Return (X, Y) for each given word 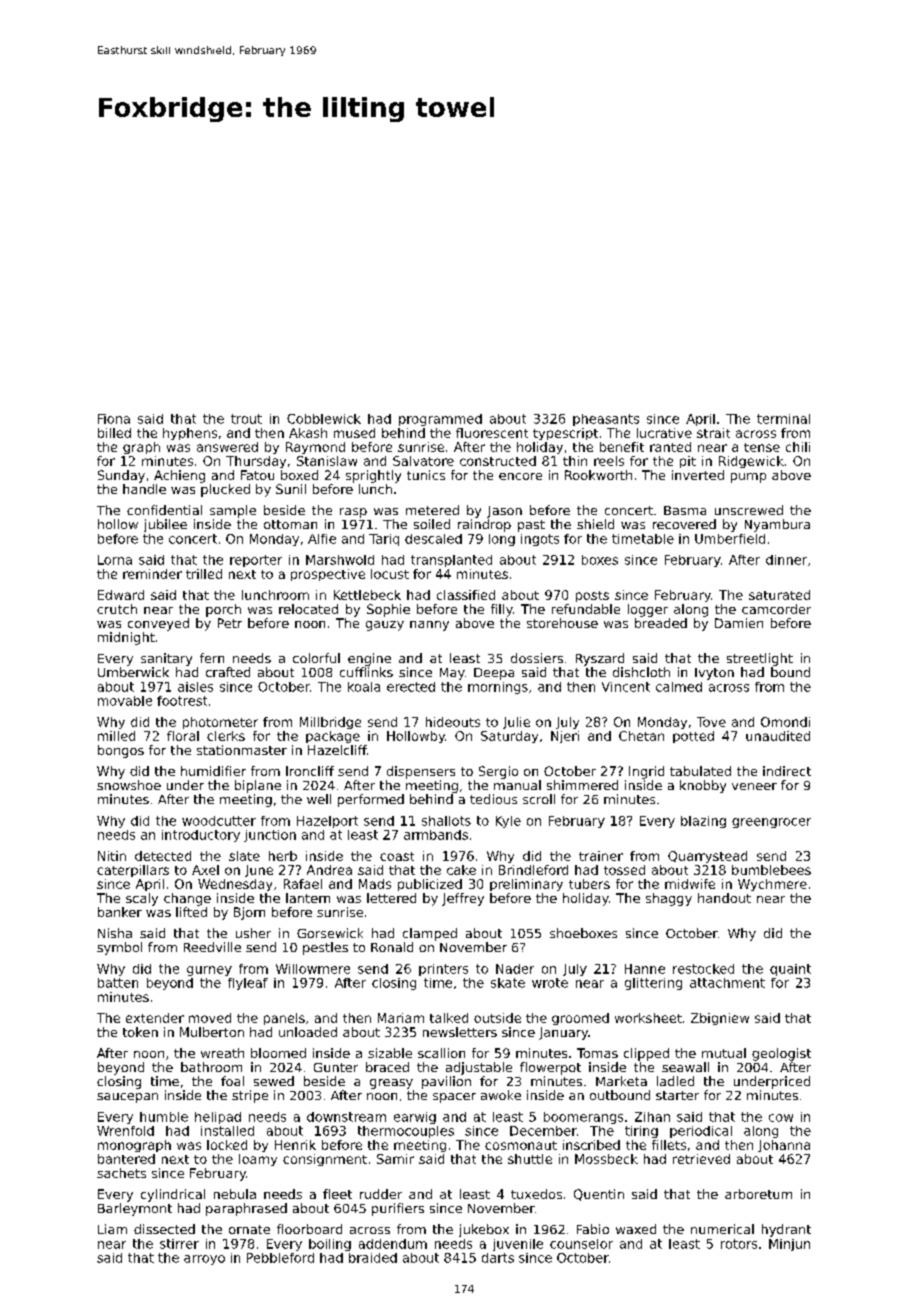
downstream (346, 1117)
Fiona (114, 419)
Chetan (641, 736)
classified (466, 595)
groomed (580, 1019)
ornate (249, 1229)
